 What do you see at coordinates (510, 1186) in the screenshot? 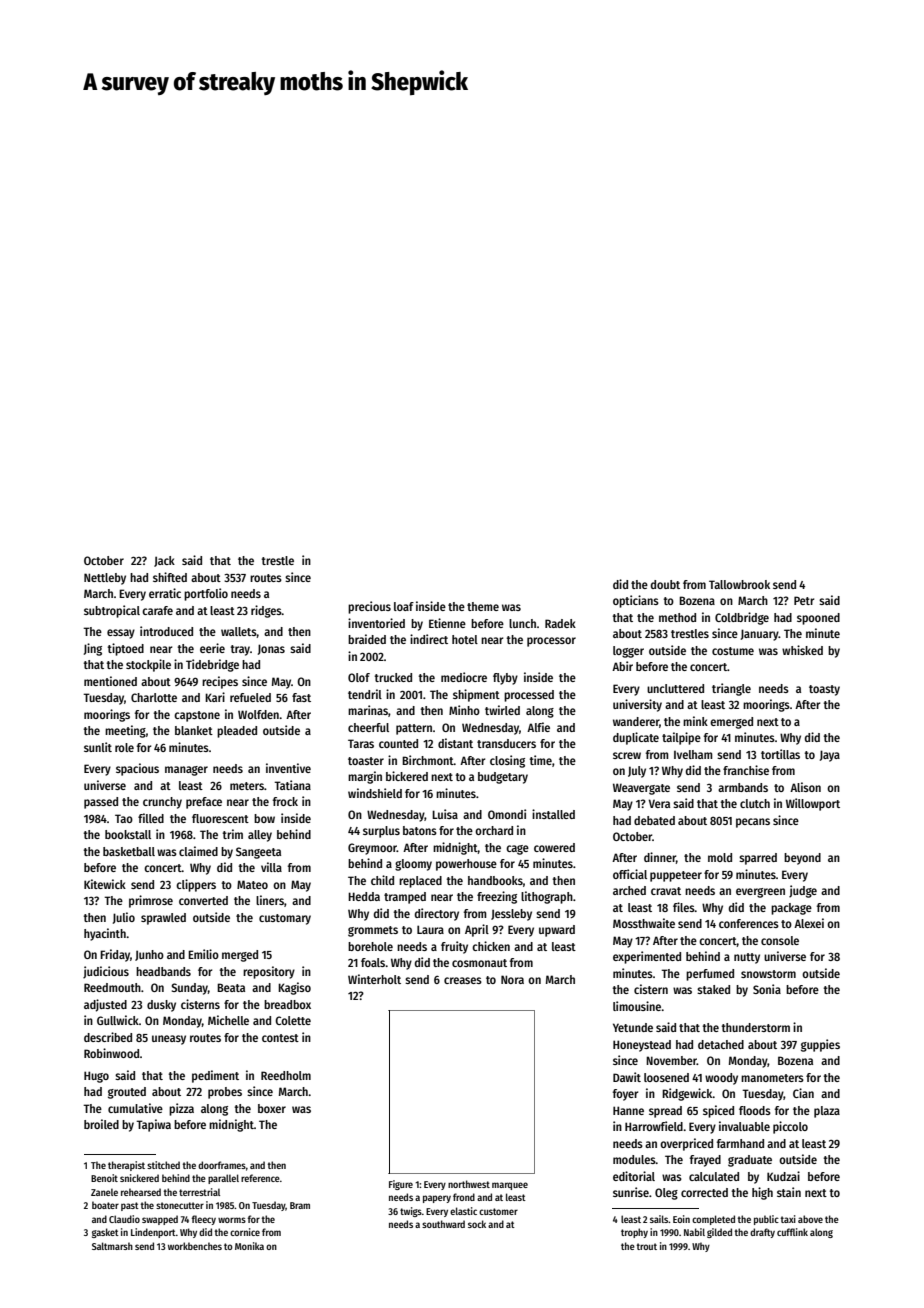
I see `marquee` at bounding box center [510, 1186].
